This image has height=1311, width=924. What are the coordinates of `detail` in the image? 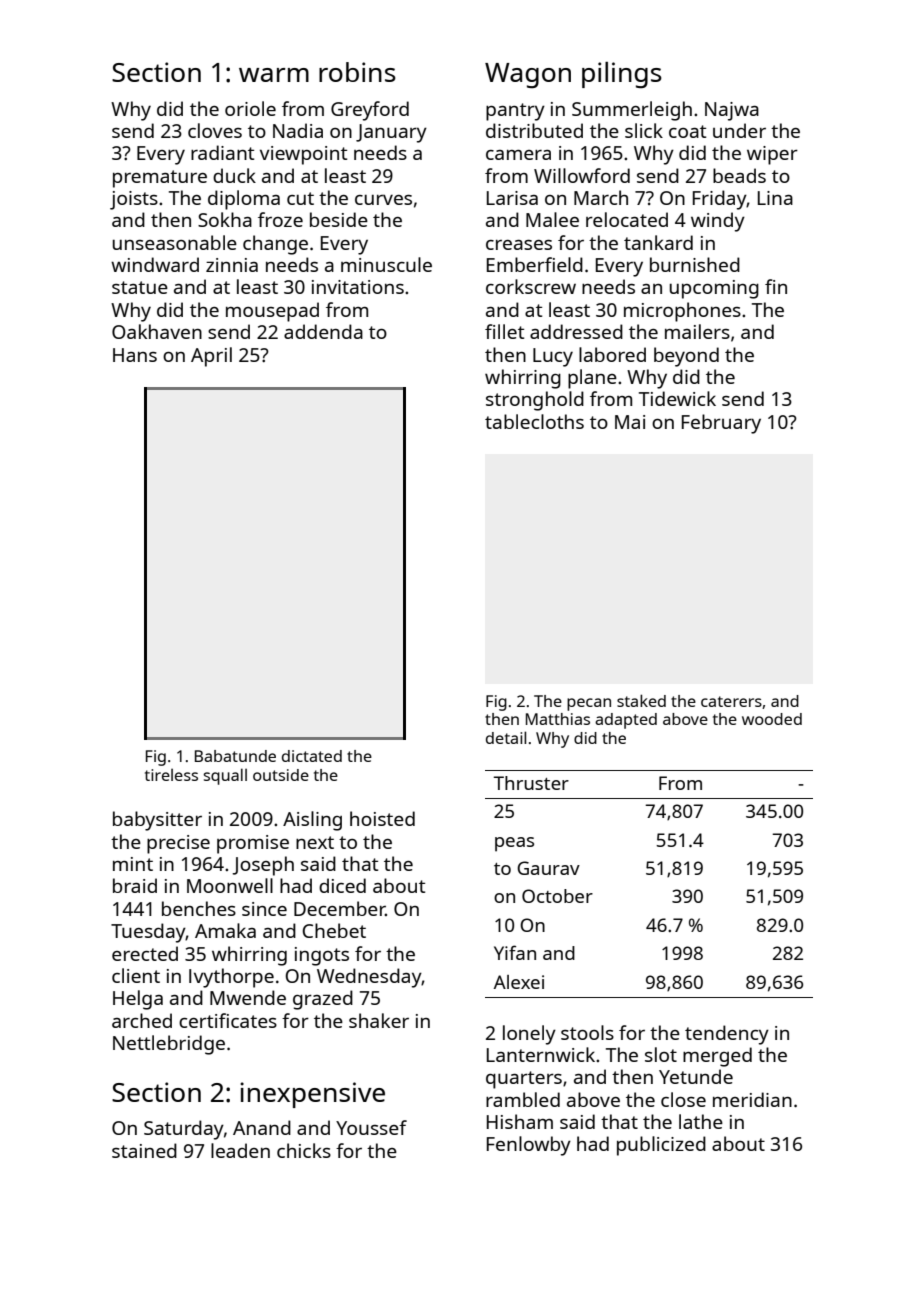 It's located at (506, 737).
